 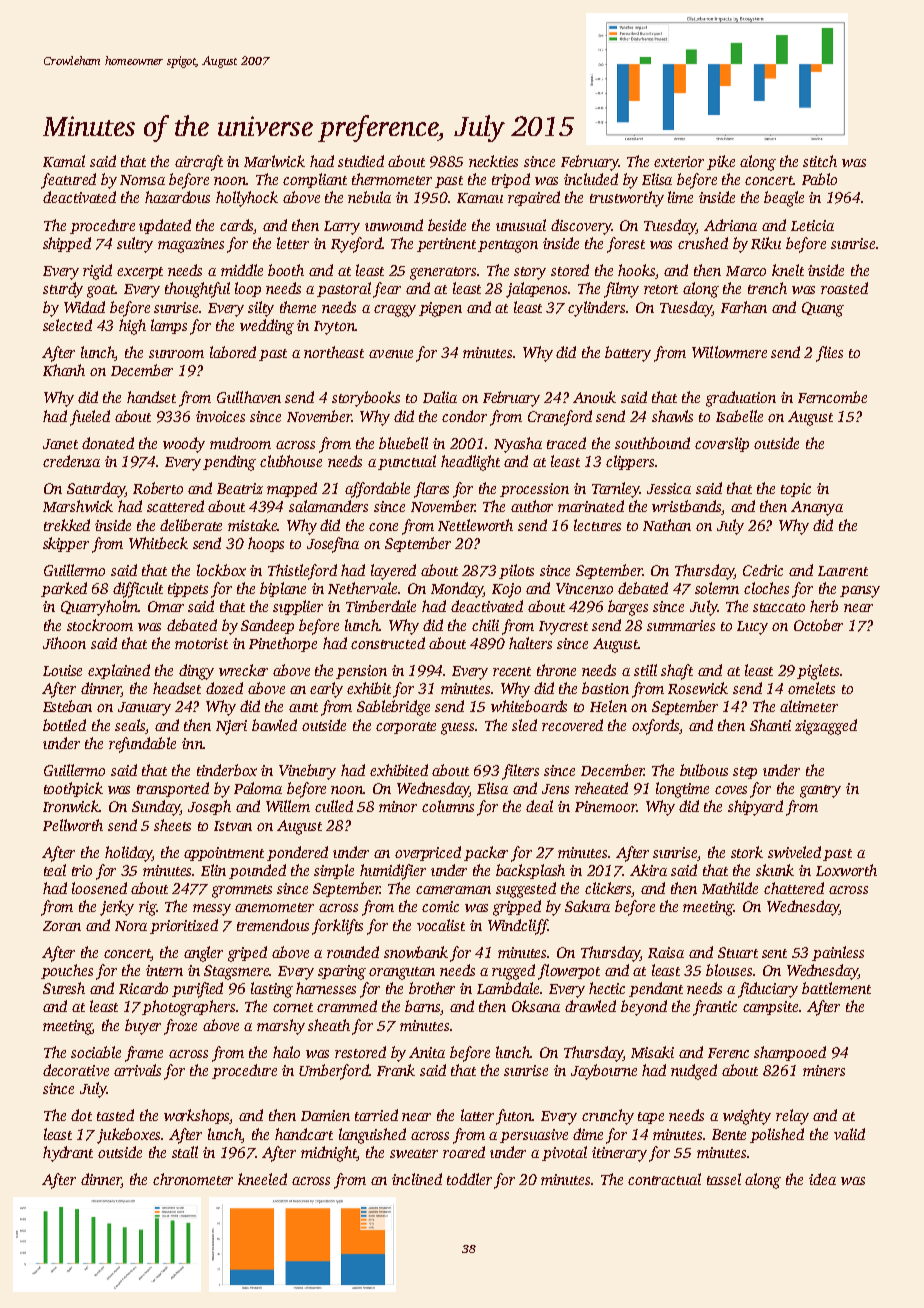 What do you see at coordinates (227, 770) in the screenshot?
I see `tinderbox` at bounding box center [227, 770].
